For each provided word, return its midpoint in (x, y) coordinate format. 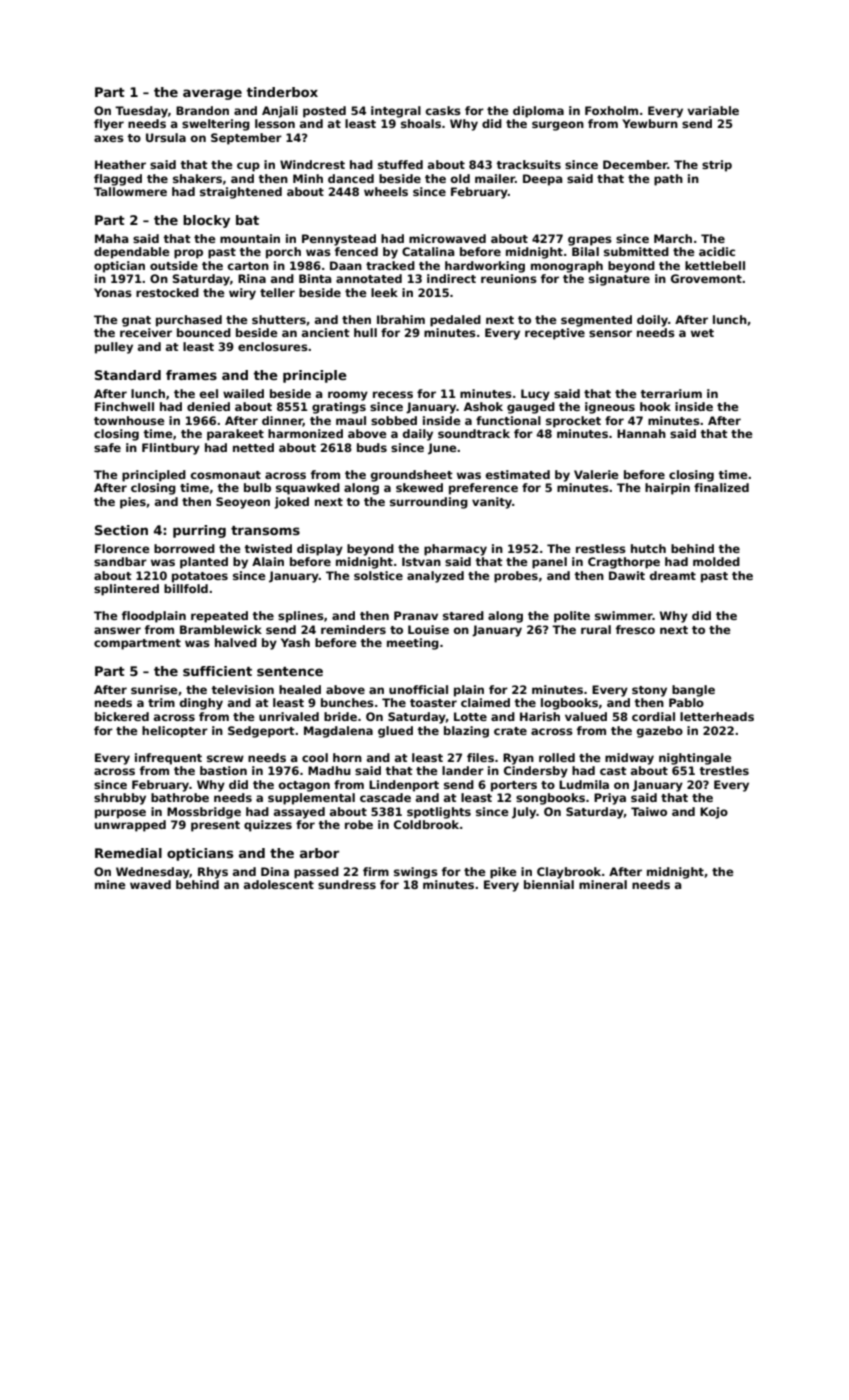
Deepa (543, 180)
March (673, 238)
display (320, 550)
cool (315, 757)
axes (109, 138)
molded (716, 561)
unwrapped (130, 826)
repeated (219, 617)
